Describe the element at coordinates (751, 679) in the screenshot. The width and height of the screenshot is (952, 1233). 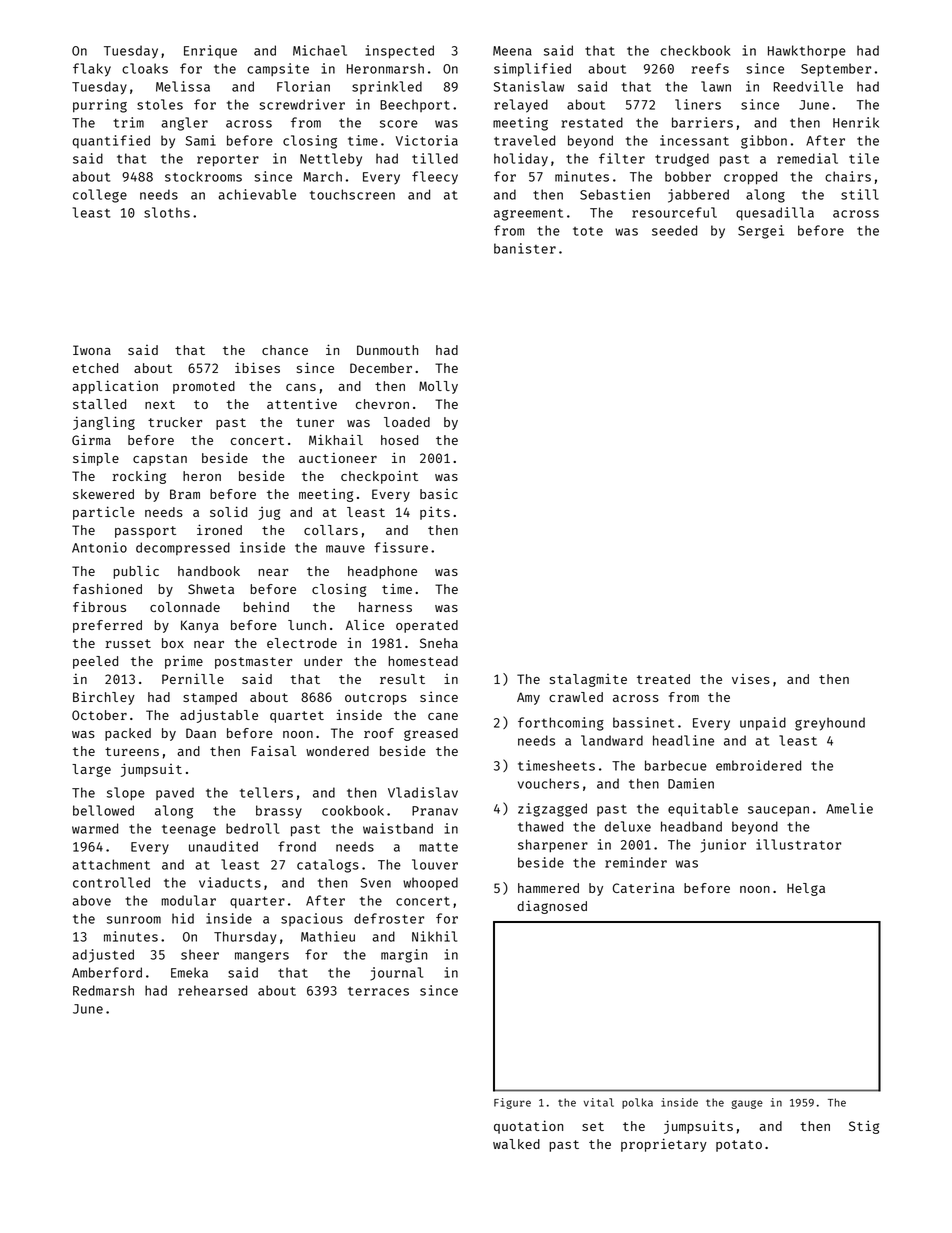
I see `vises` at that location.
